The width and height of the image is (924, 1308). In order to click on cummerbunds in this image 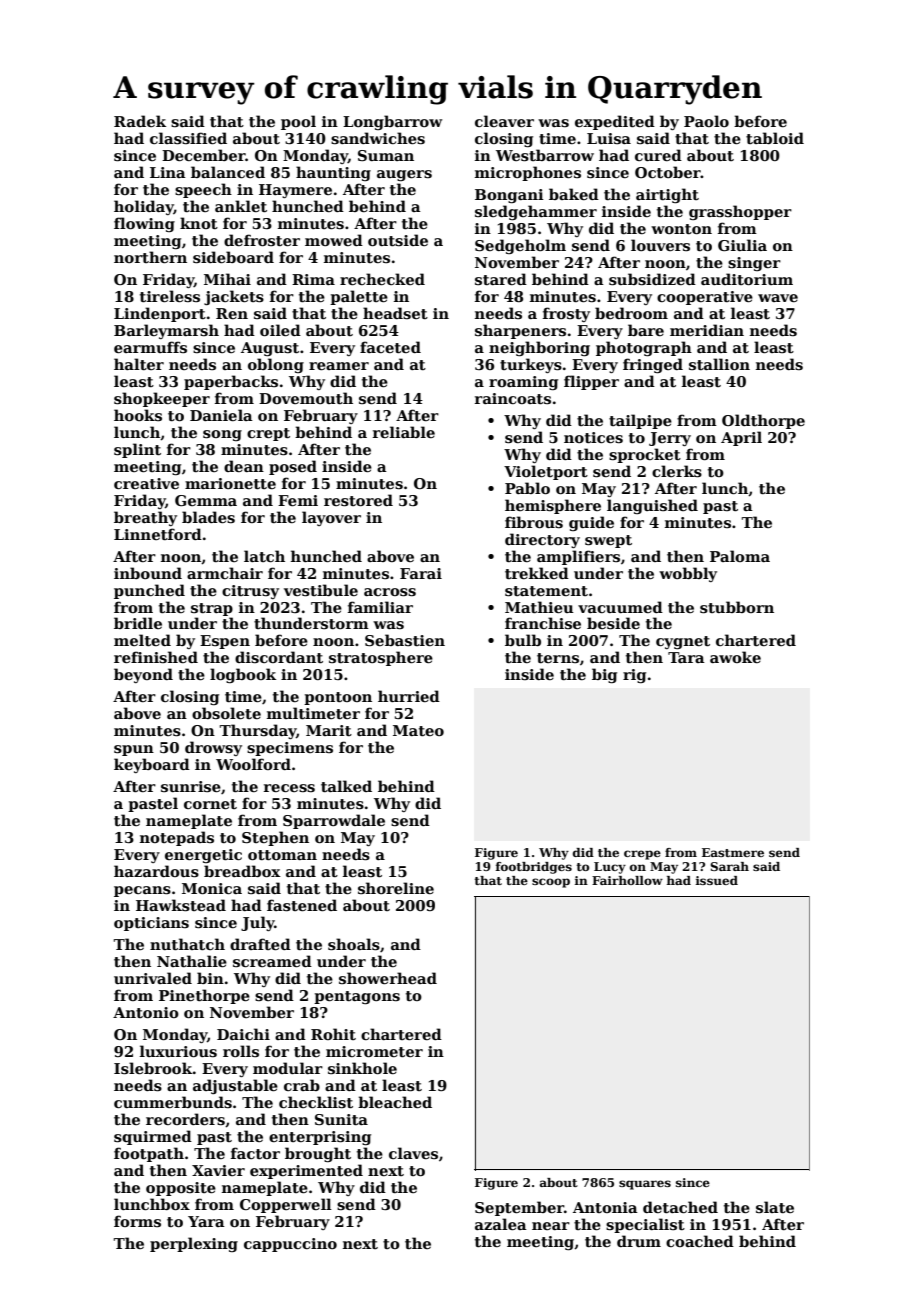, I will do `click(173, 1102)`.
